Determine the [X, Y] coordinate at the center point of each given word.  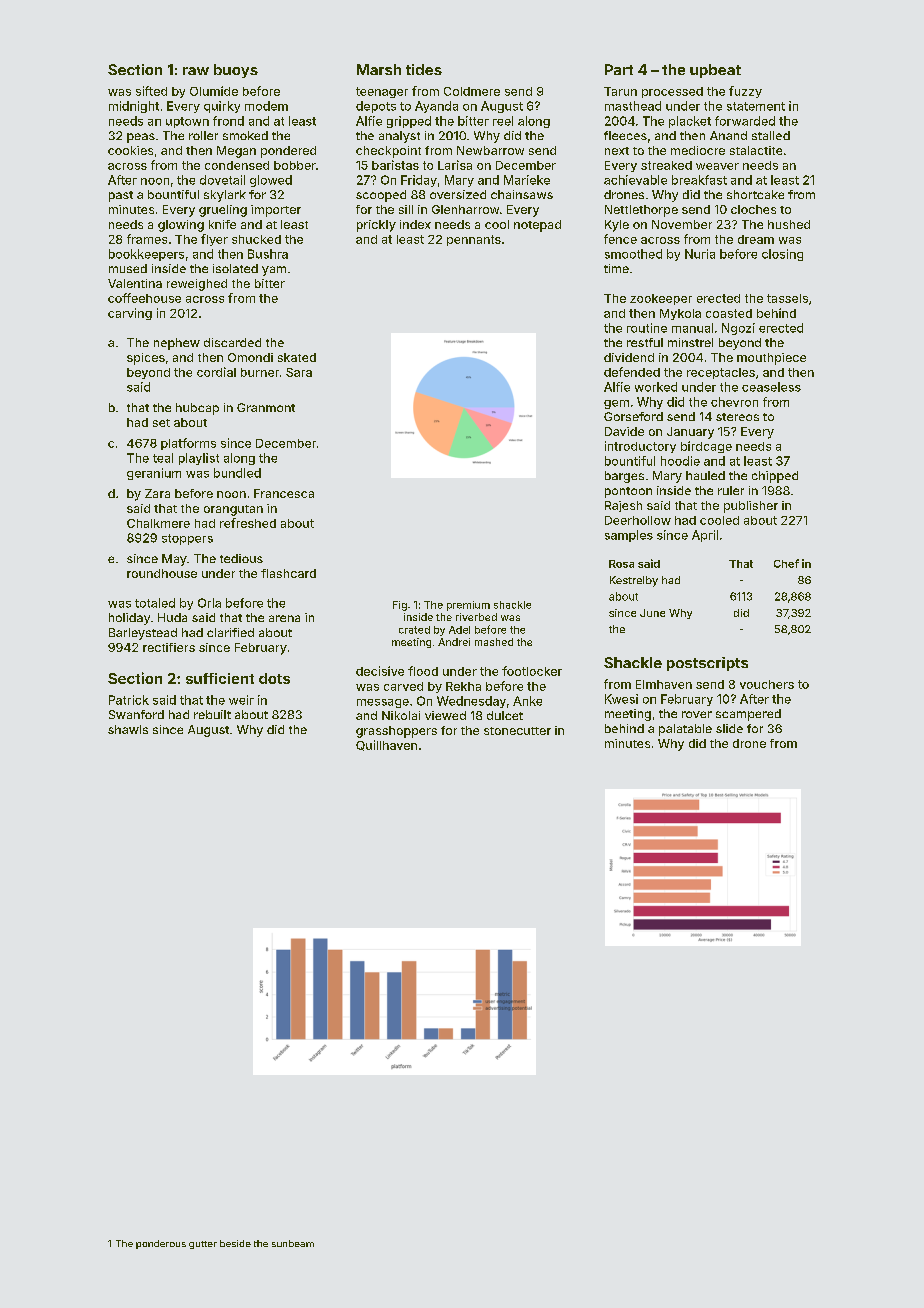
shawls [128, 729]
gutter [203, 1245]
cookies [130, 150]
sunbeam [293, 1243]
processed [672, 92]
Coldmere [472, 91]
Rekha [463, 686]
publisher [751, 507]
